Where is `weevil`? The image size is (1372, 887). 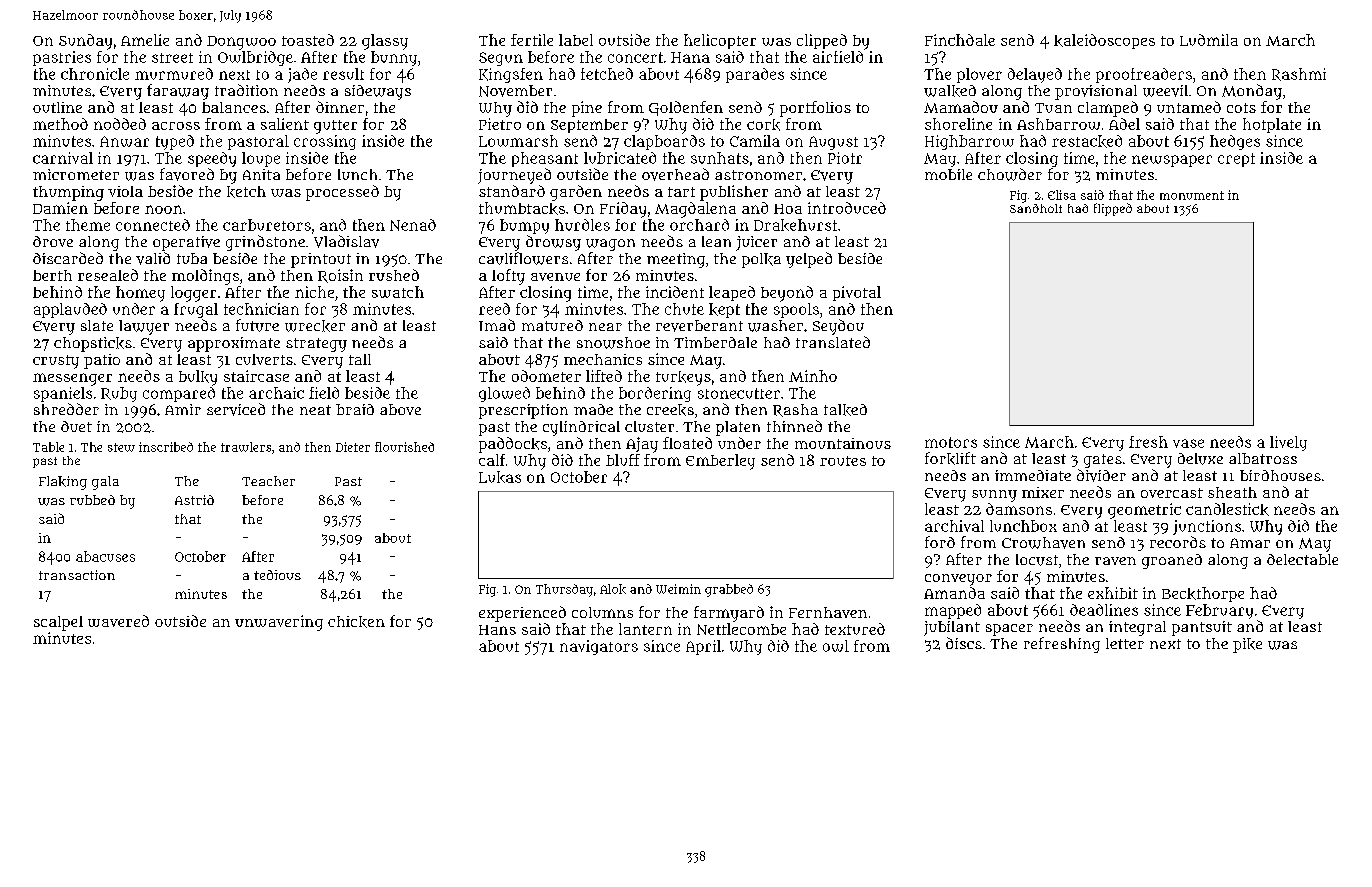
weevil is located at coordinates (1165, 91).
